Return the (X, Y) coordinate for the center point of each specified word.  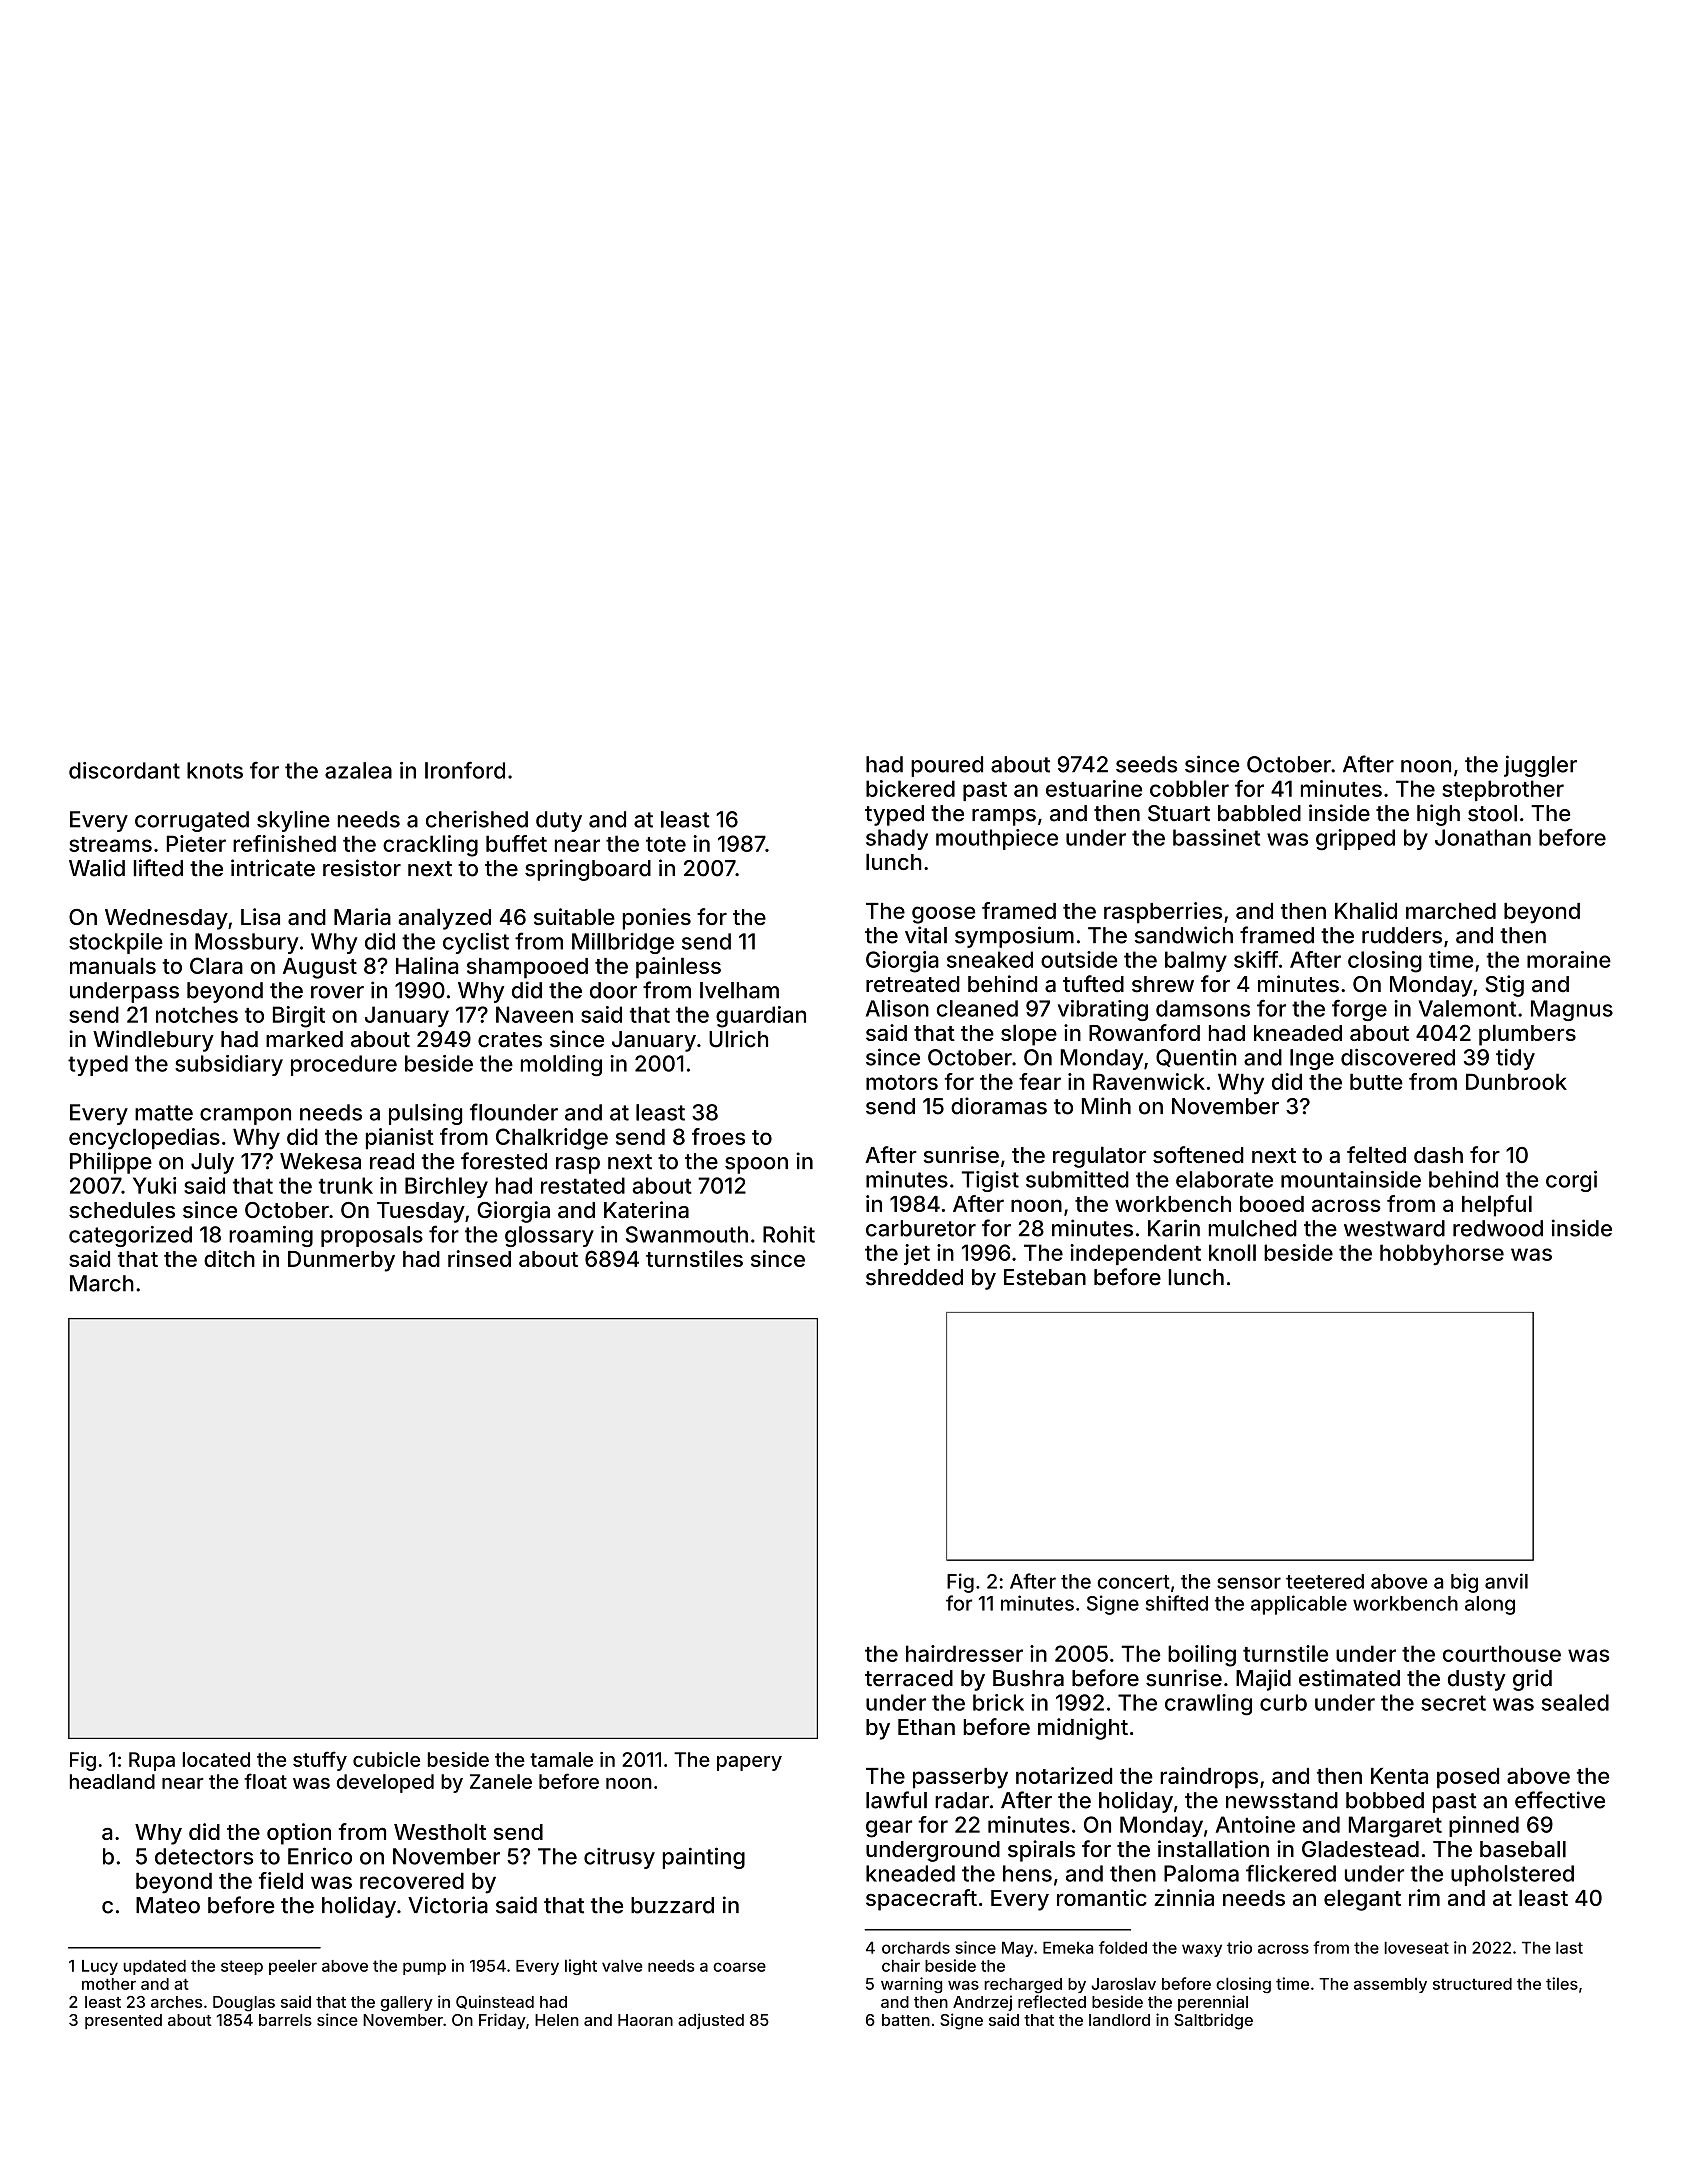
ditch (229, 1258)
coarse (739, 1967)
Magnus (1572, 1010)
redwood (1498, 1228)
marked (304, 1039)
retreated (913, 984)
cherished (477, 819)
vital (926, 935)
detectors (204, 1856)
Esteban (1045, 1277)
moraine (1569, 959)
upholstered (1512, 1875)
